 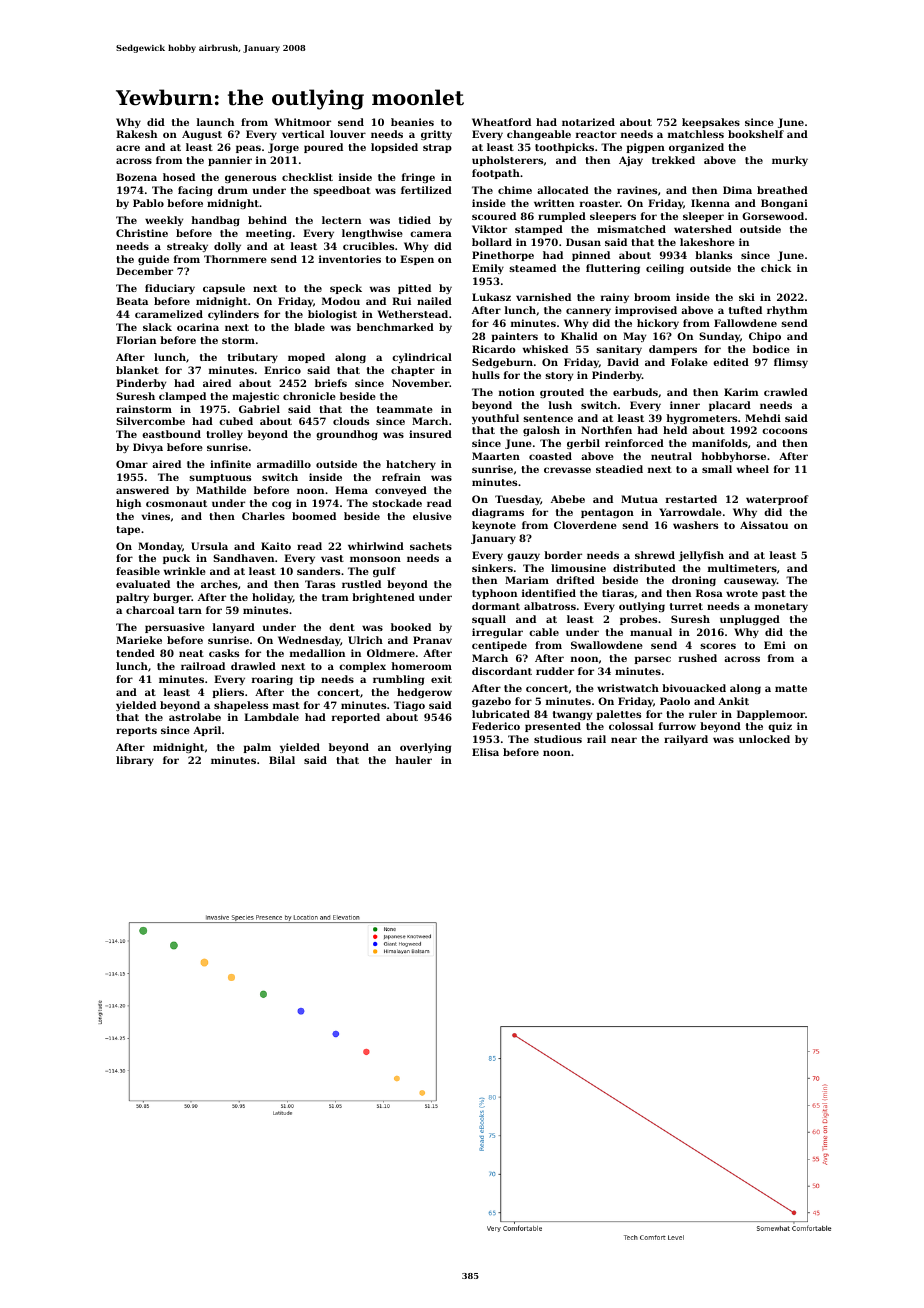 What do you see at coordinates (409, 706) in the document?
I see `Tiago` at bounding box center [409, 706].
